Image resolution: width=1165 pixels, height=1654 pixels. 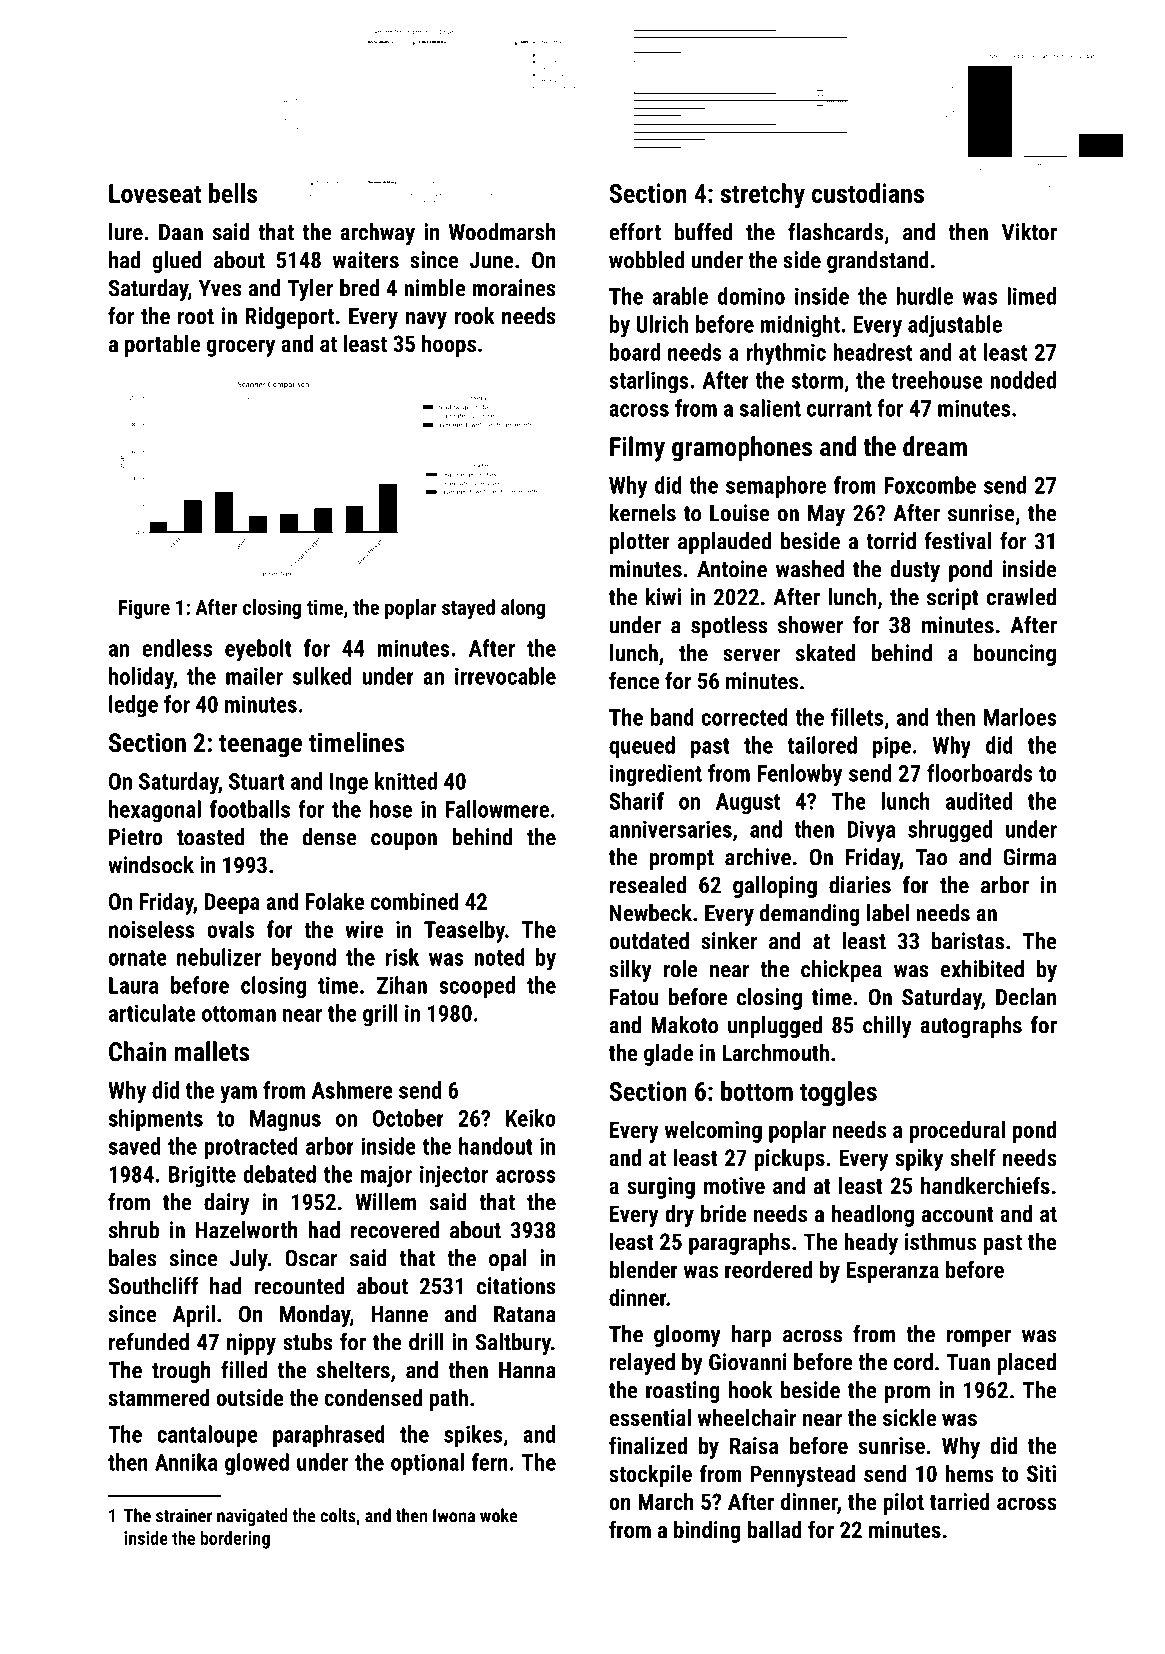 What do you see at coordinates (155, 193) in the document?
I see `Loveseat` at bounding box center [155, 193].
